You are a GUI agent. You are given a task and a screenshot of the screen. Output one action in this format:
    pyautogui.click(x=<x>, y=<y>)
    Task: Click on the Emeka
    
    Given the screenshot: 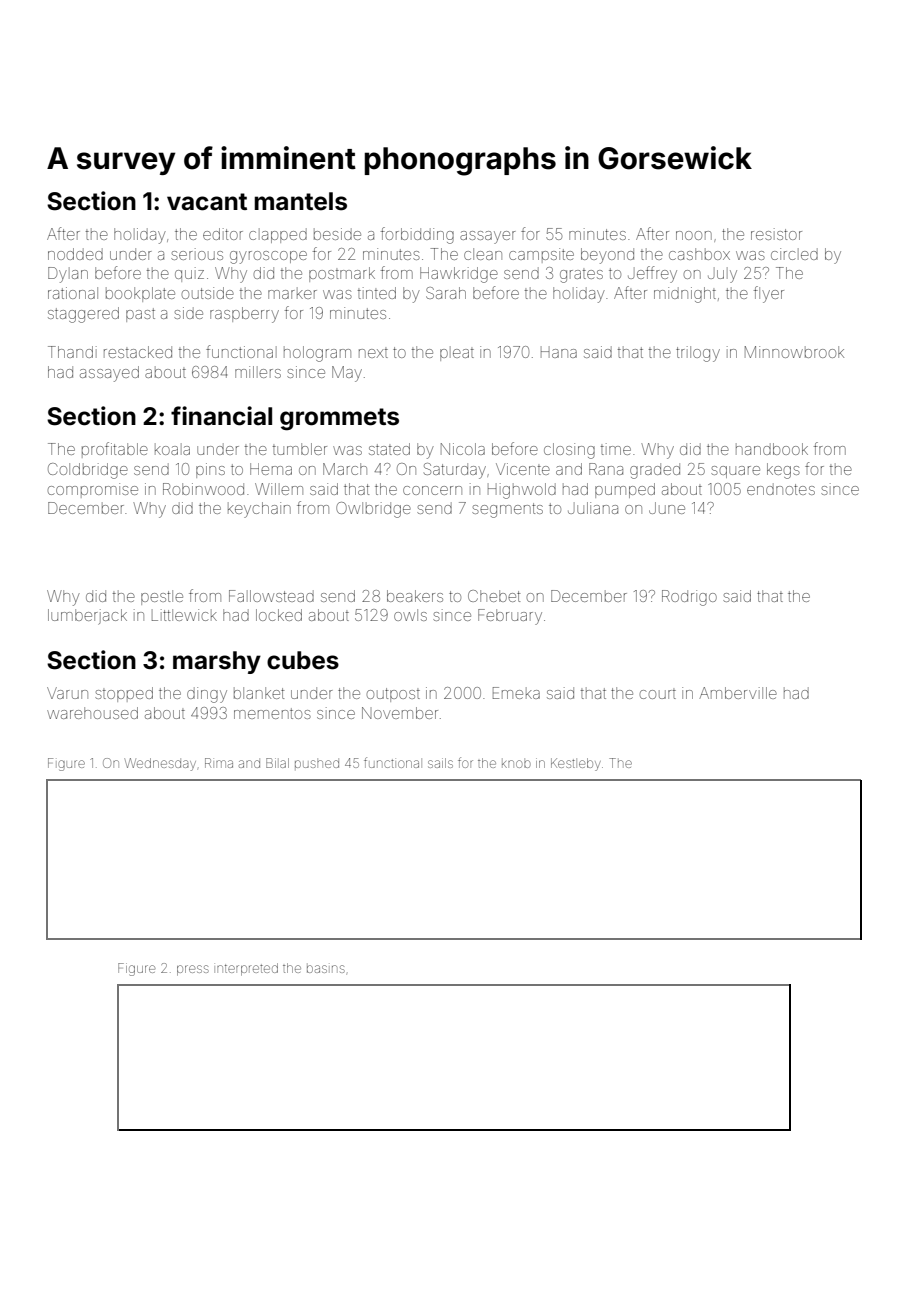 What is the action you would take?
    pyautogui.click(x=516, y=693)
